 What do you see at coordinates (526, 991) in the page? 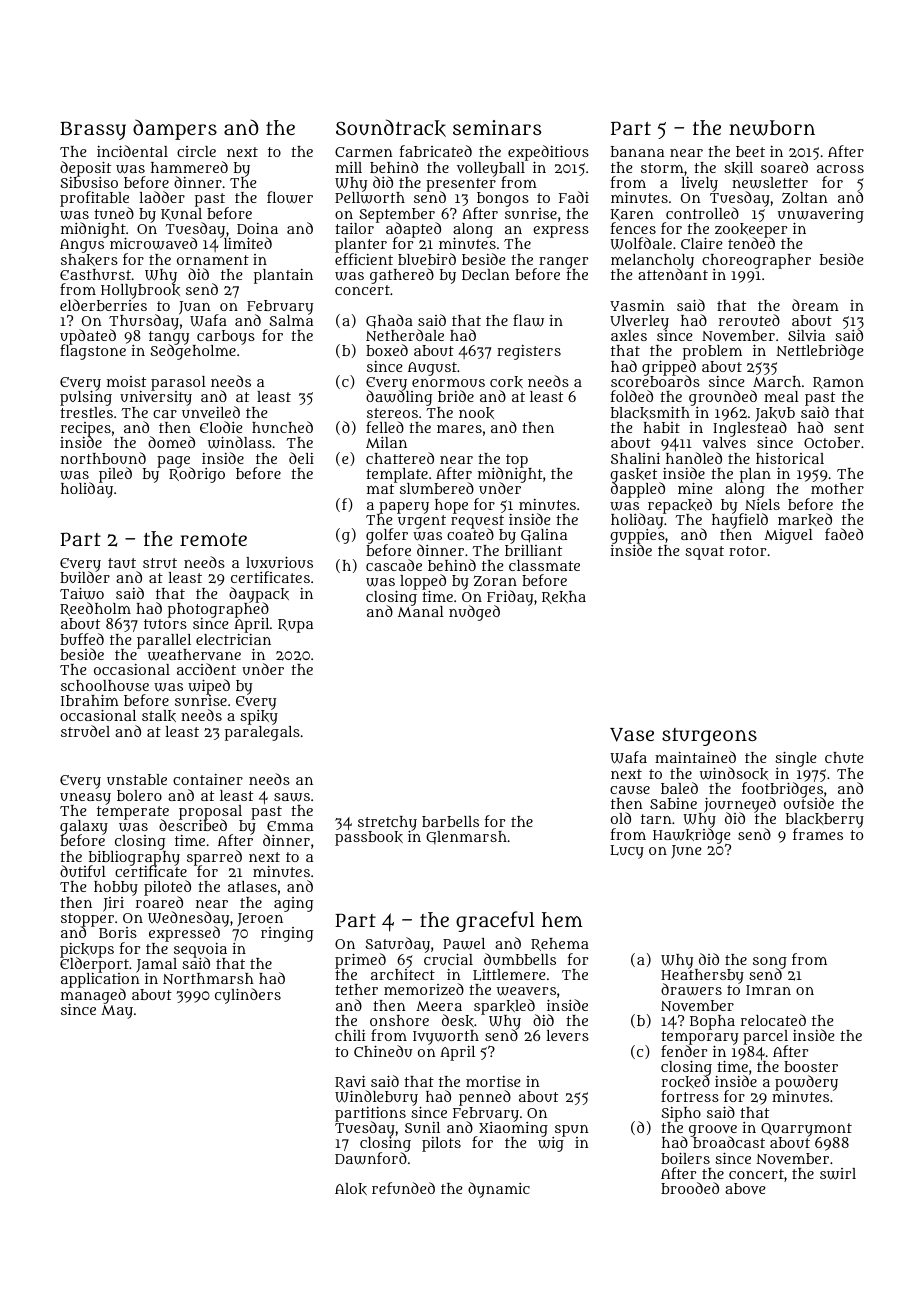
I see `weavers` at bounding box center [526, 991].
